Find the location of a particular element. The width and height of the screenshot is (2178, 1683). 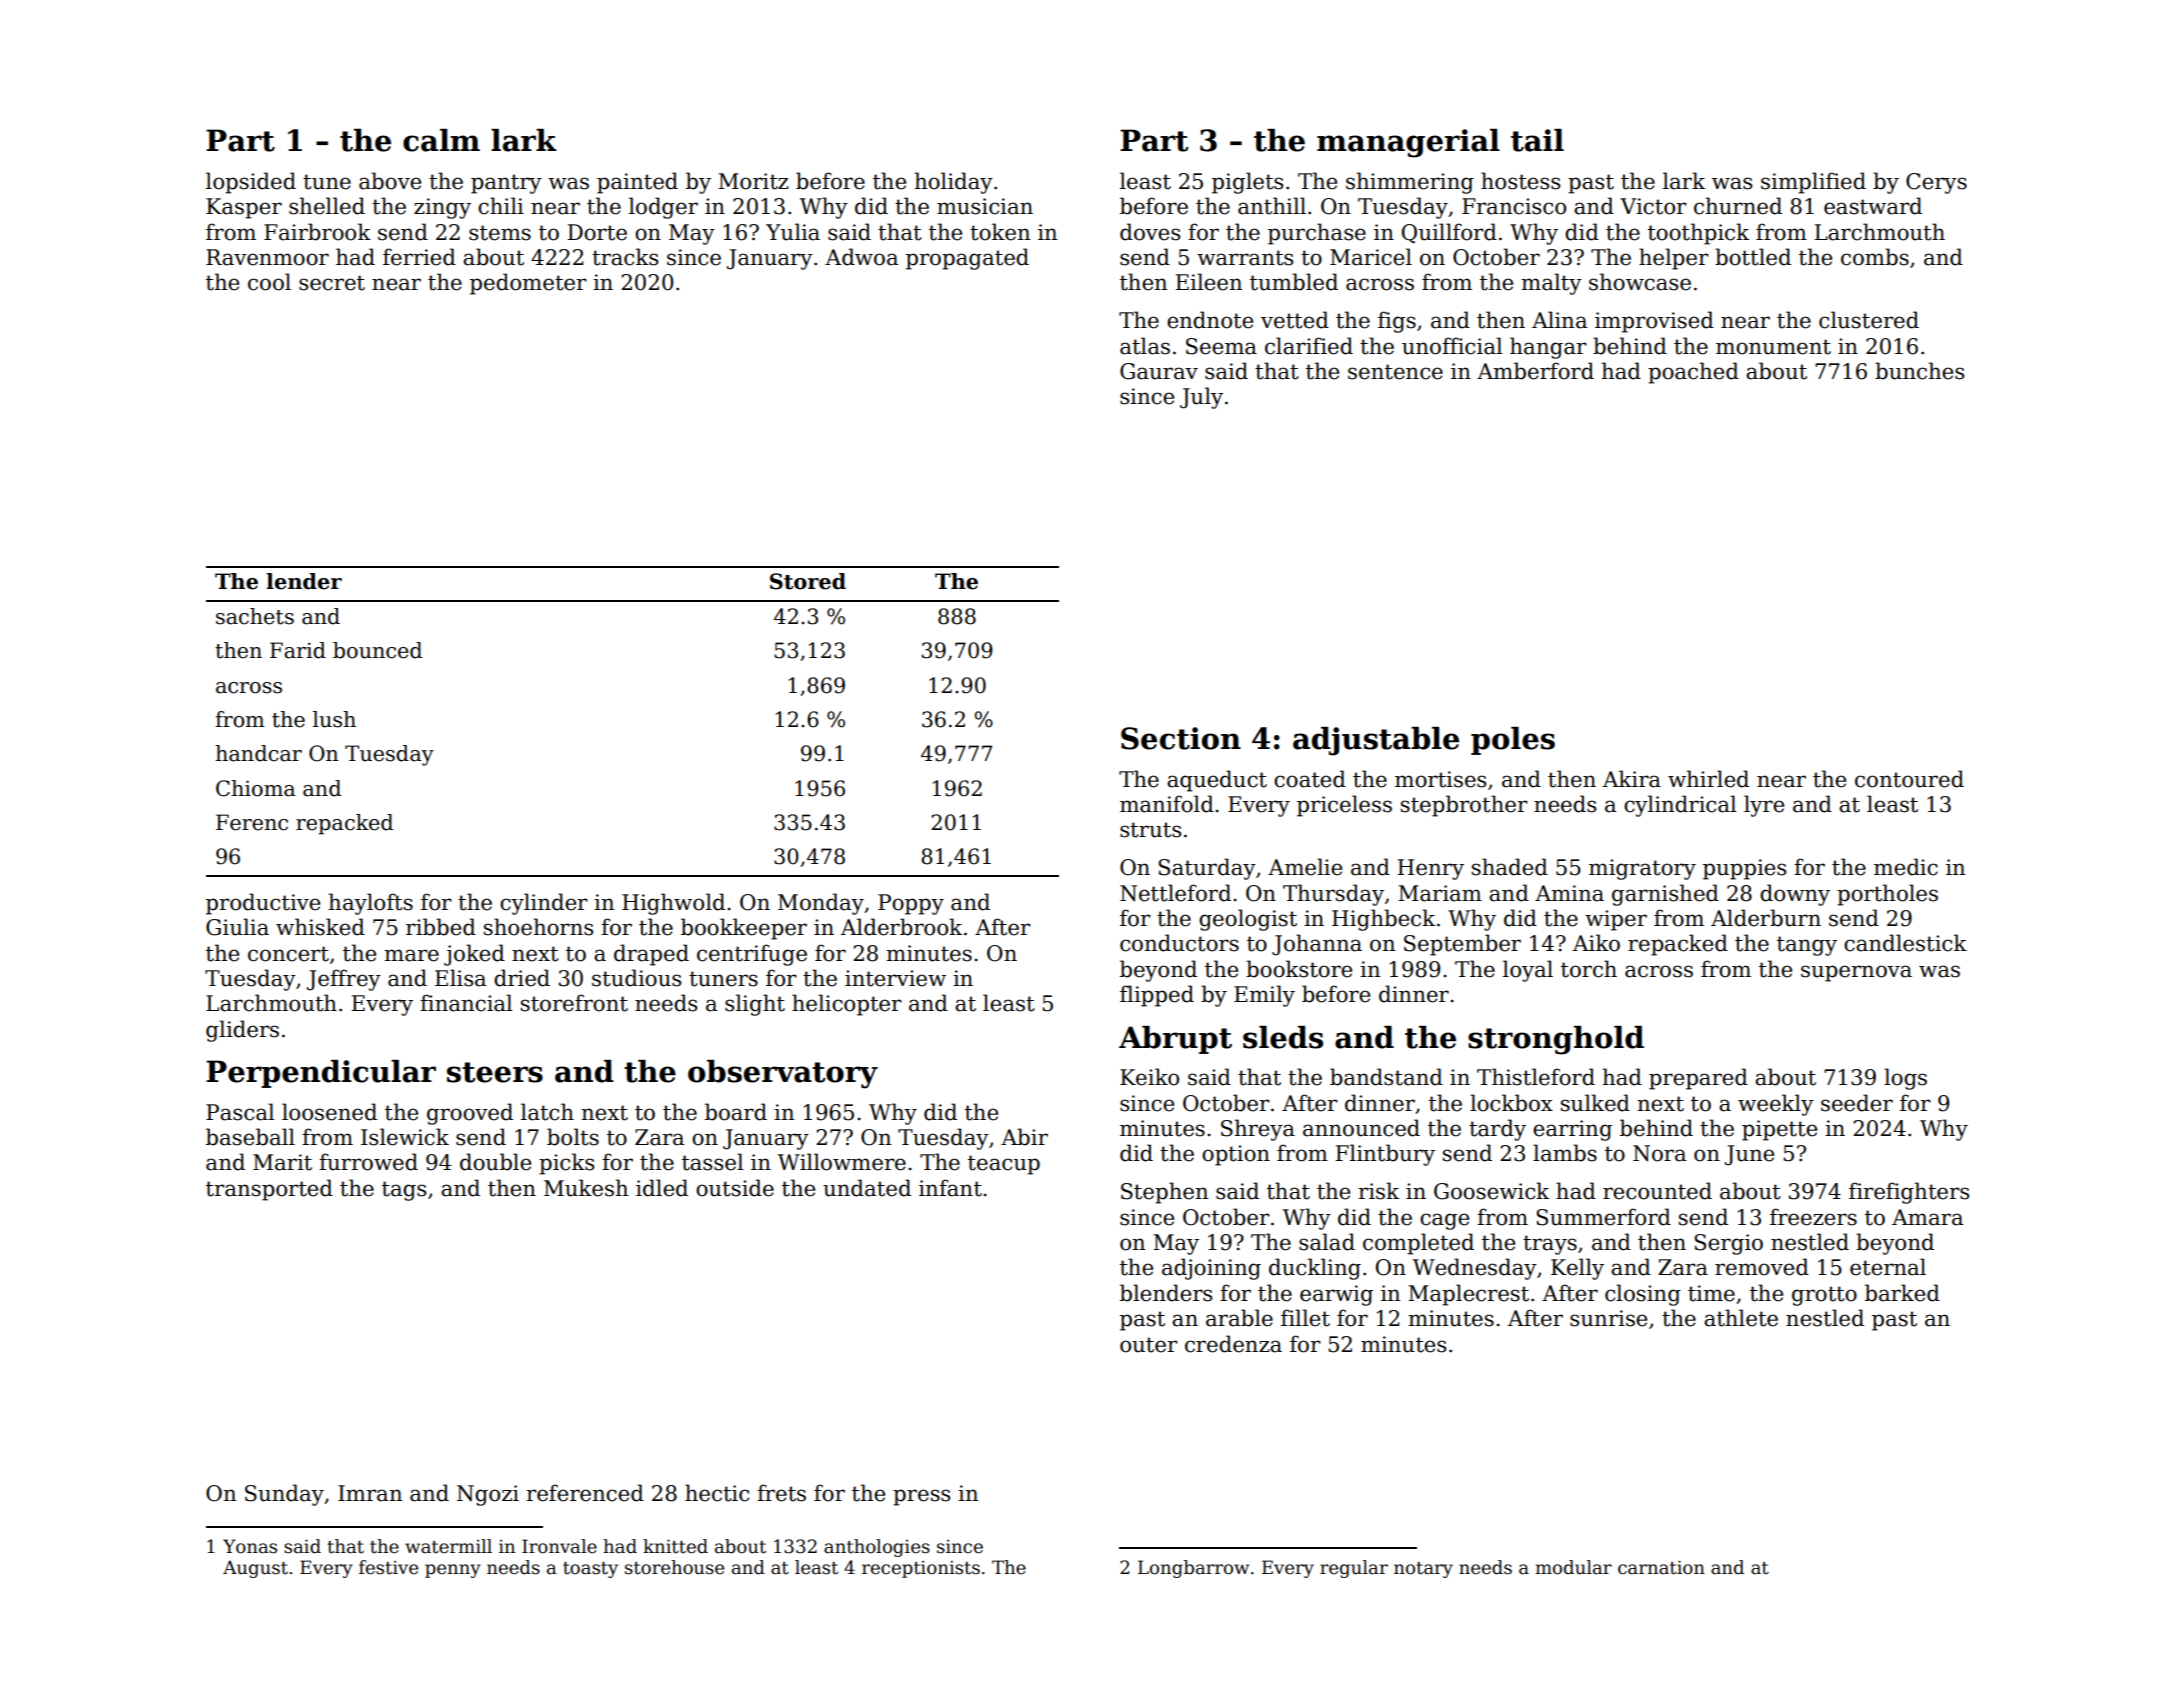

anthologies is located at coordinates (877, 1548).
